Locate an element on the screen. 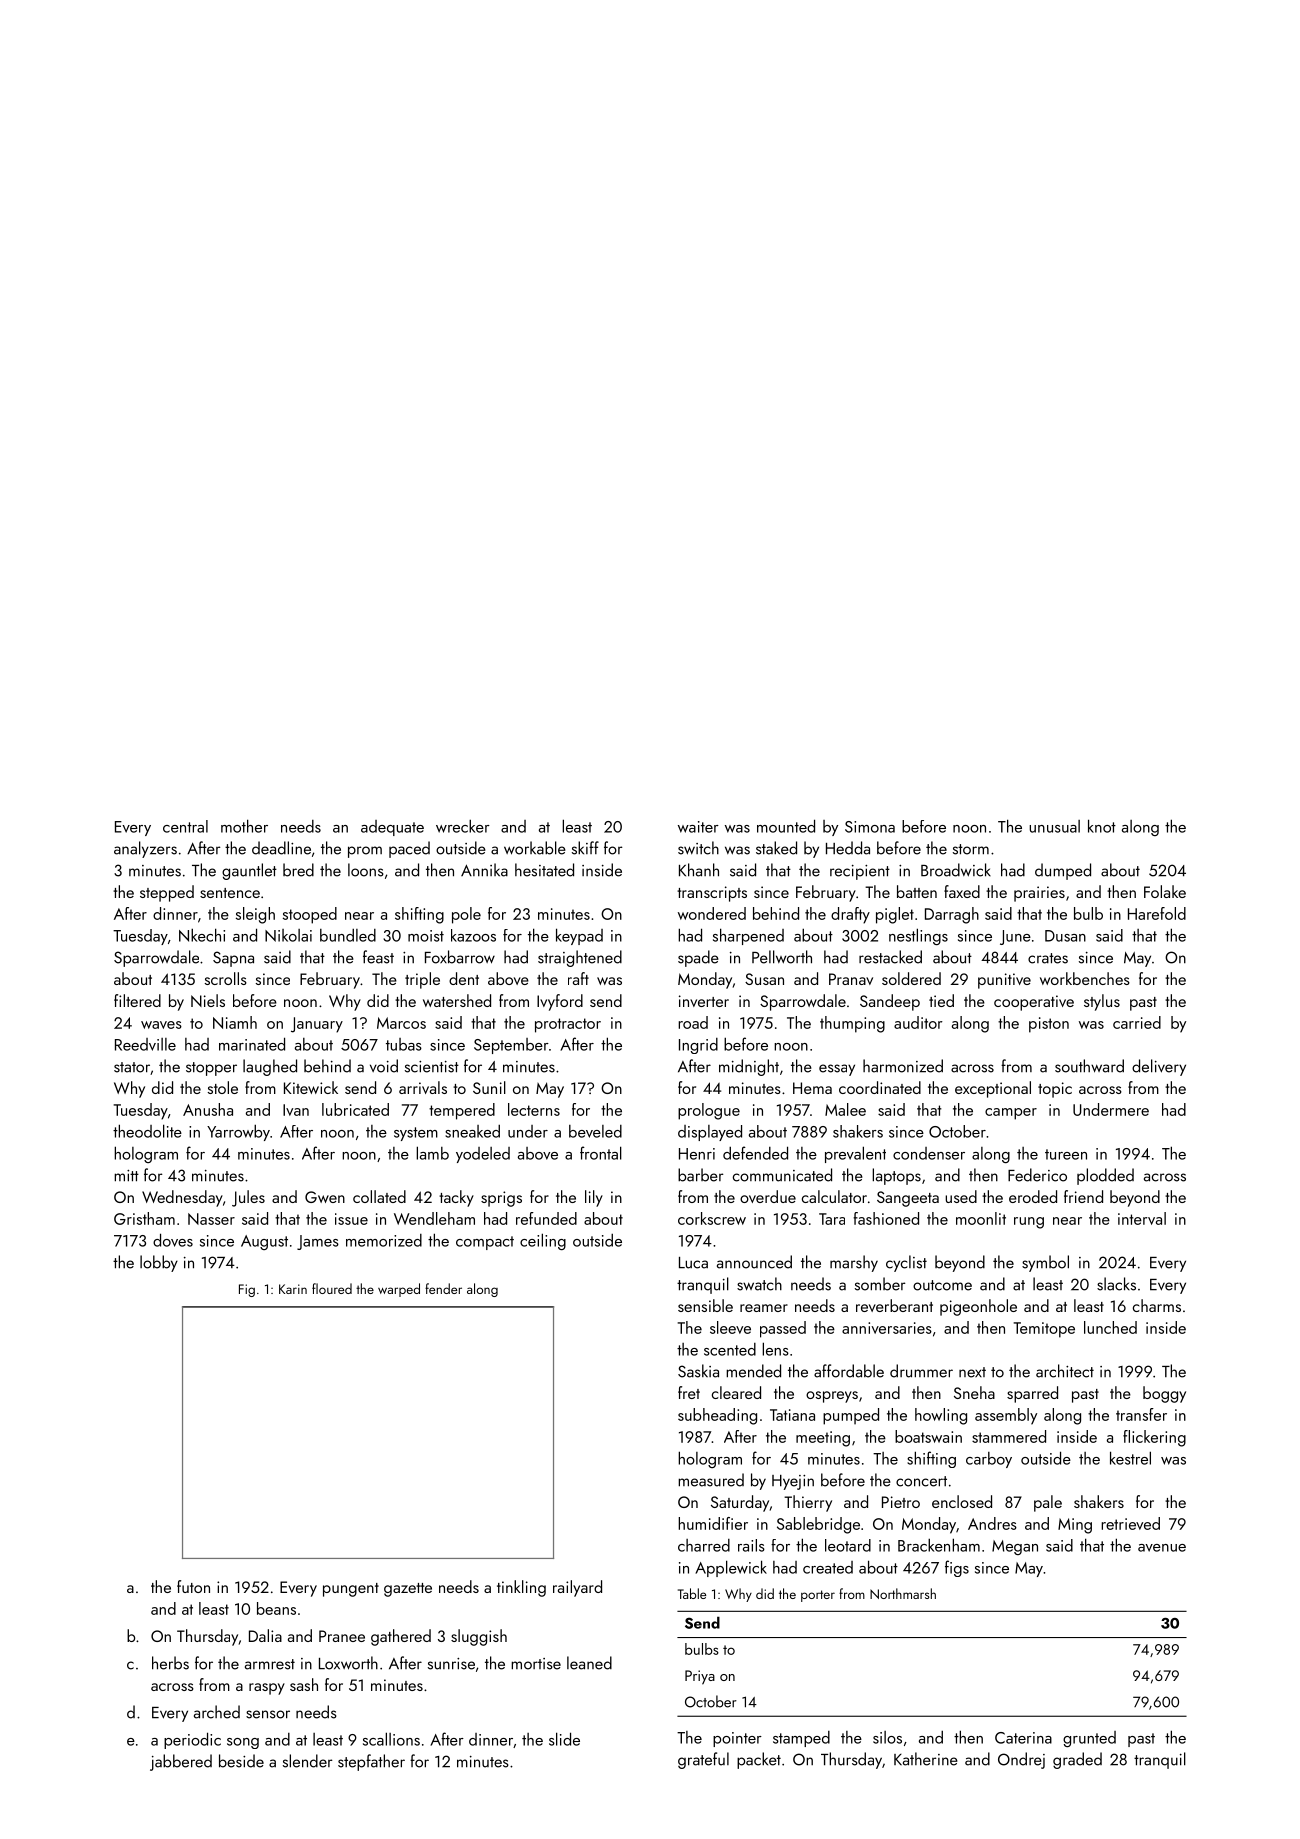 The height and width of the screenshot is (1839, 1300). stamped is located at coordinates (801, 1739).
